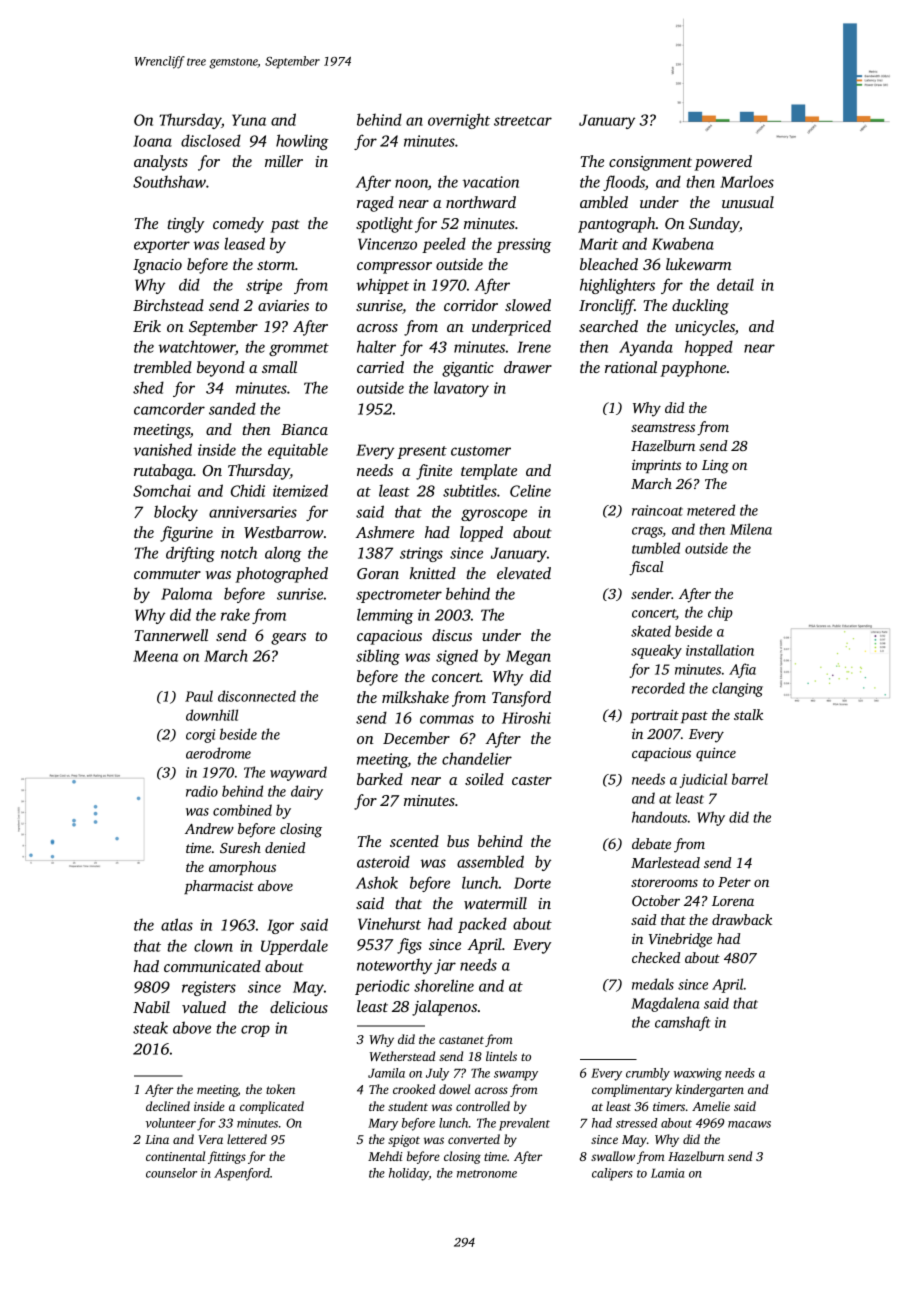 Image resolution: width=908 pixels, height=1316 pixels. What do you see at coordinates (264, 286) in the screenshot?
I see `stripe` at bounding box center [264, 286].
